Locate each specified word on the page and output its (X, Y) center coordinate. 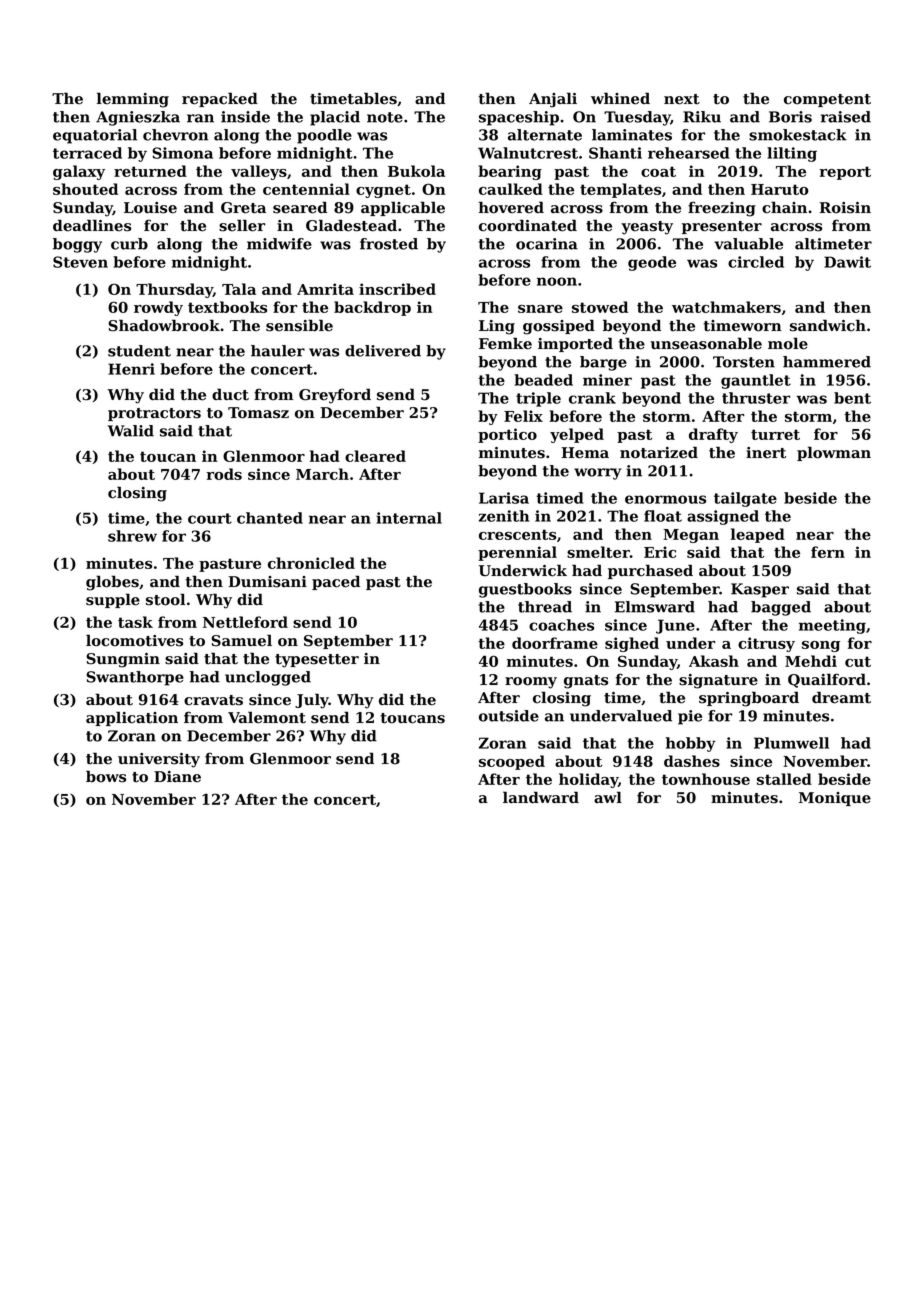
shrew (132, 536)
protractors (154, 414)
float (663, 516)
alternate (545, 135)
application (132, 718)
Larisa (504, 498)
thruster (756, 398)
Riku (702, 117)
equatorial (95, 136)
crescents (517, 534)
